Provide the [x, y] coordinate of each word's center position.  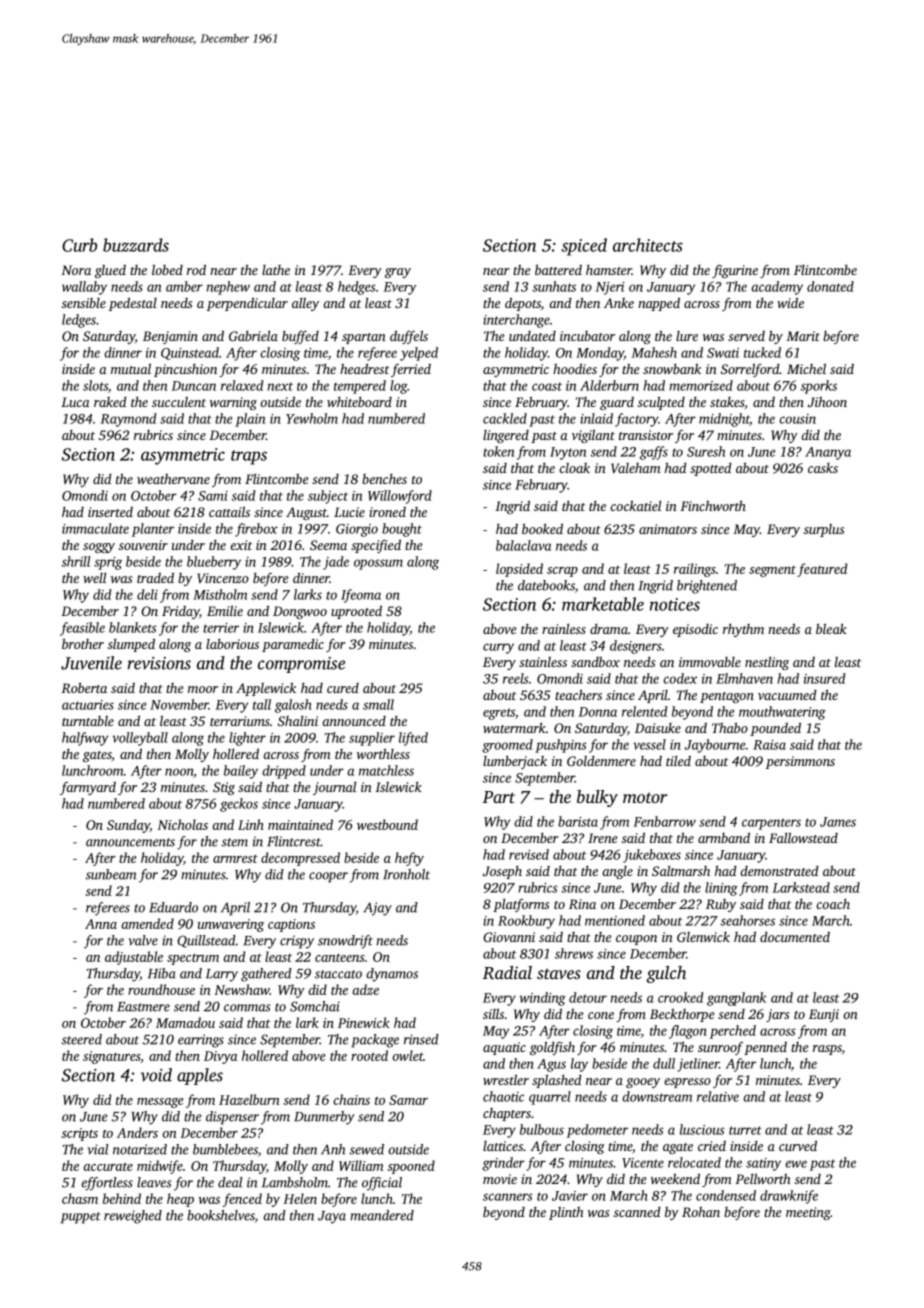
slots [95, 385]
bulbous [542, 1129]
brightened [707, 587]
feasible [82, 629]
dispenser [232, 1118]
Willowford [400, 497]
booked [542, 528]
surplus [824, 530]
